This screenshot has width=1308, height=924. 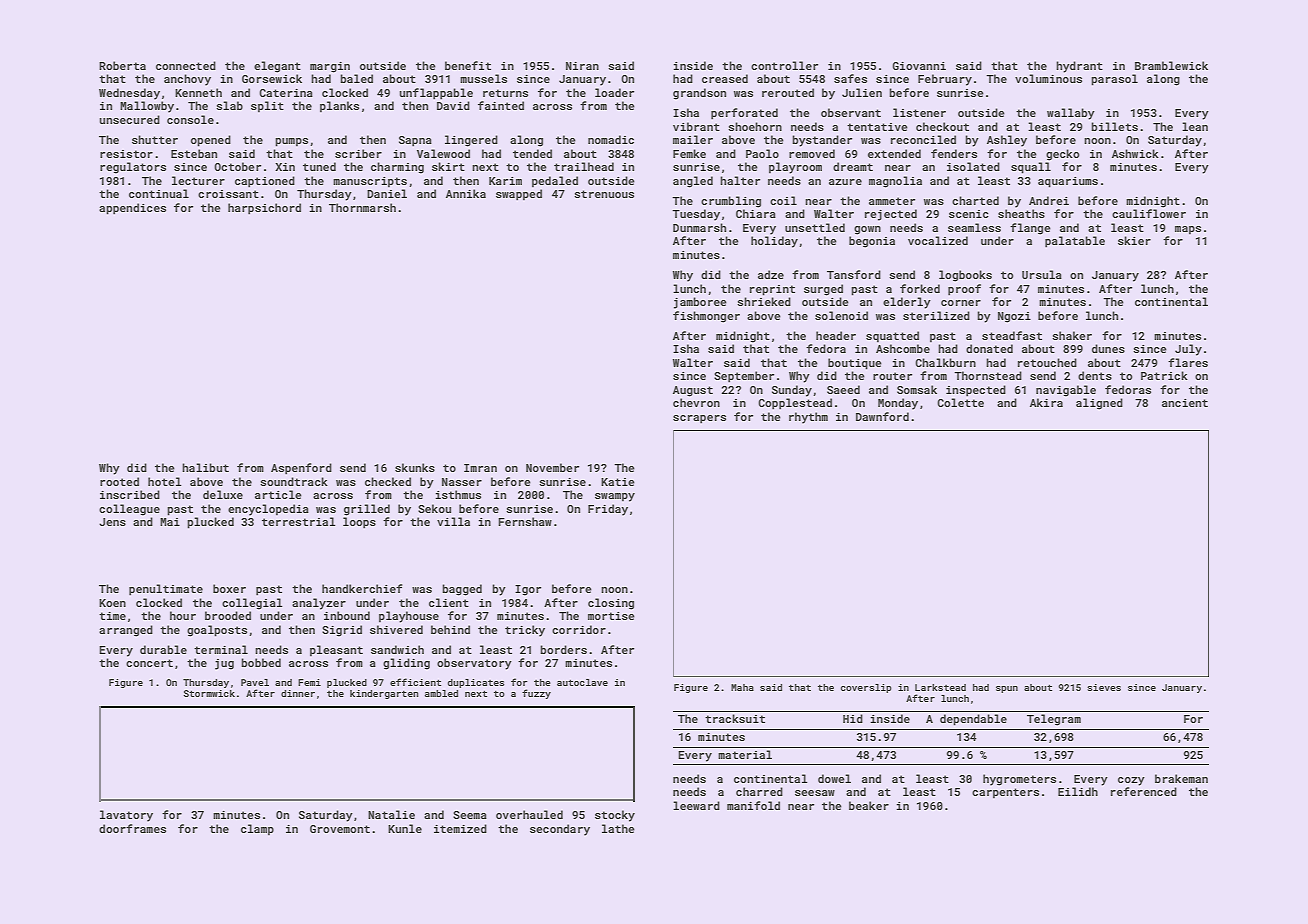 I want to click on scrapers, so click(x=699, y=419).
